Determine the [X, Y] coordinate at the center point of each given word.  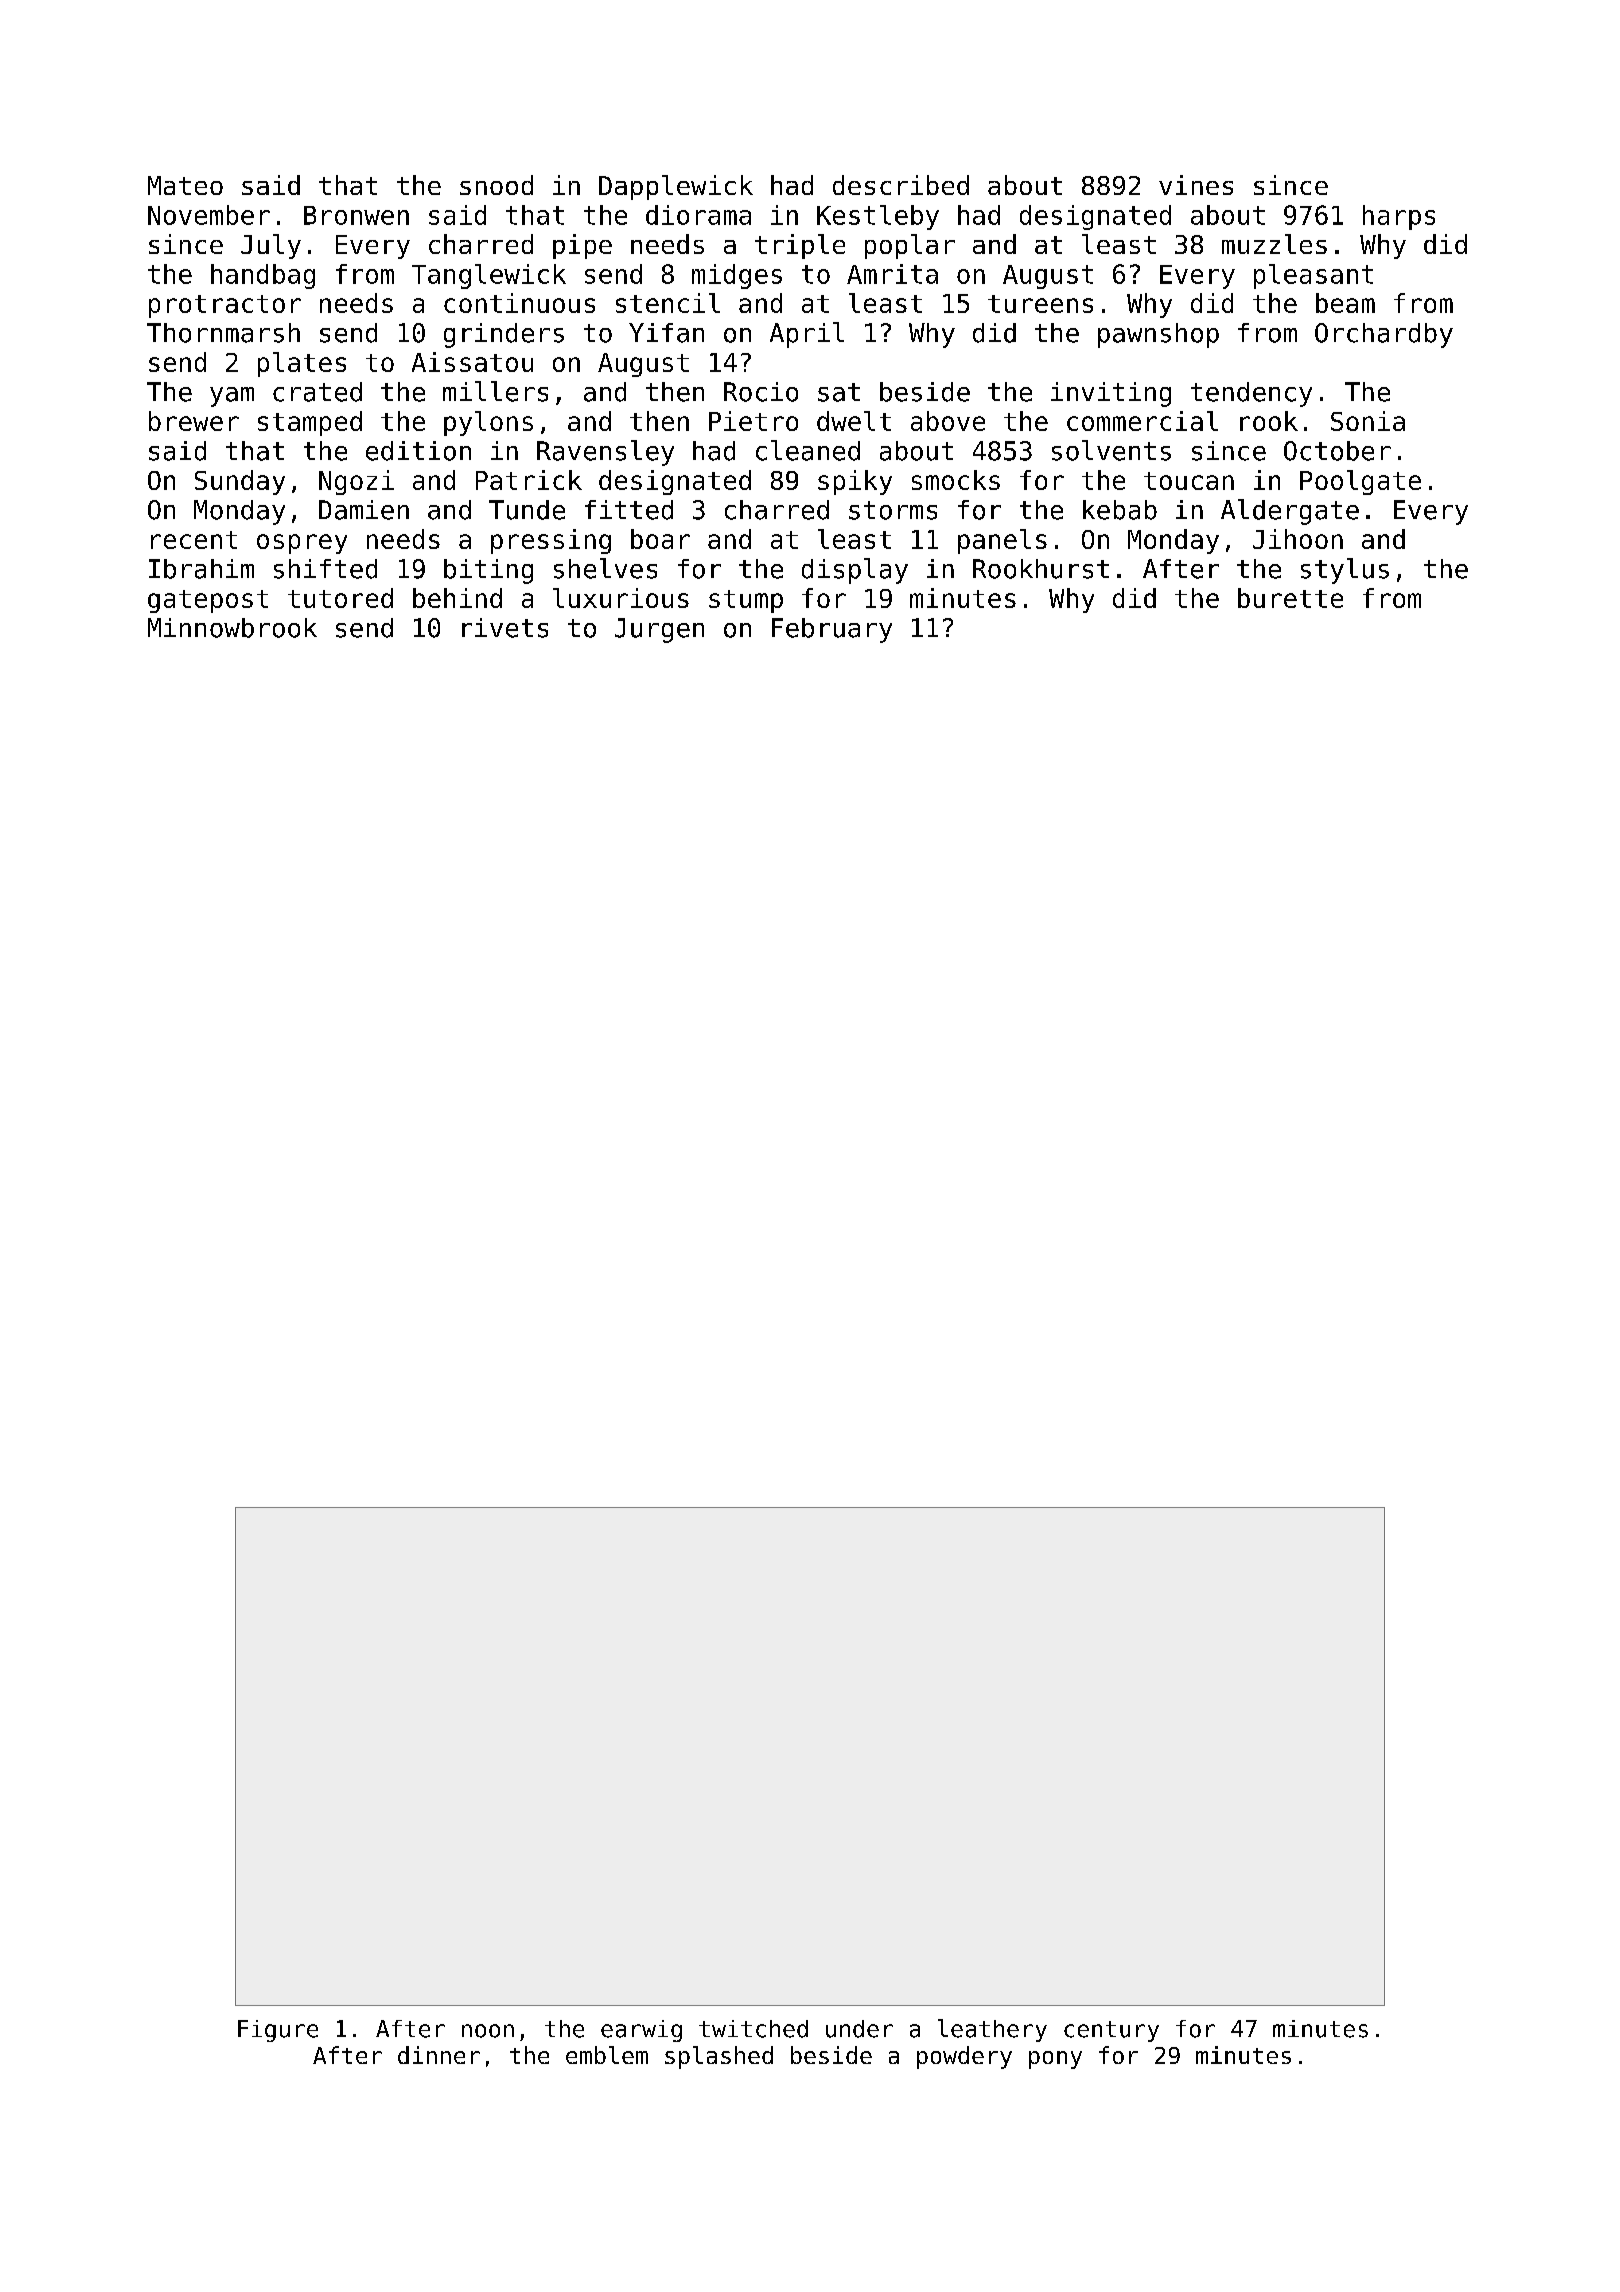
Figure [278, 2031]
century [1111, 2031]
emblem [607, 2055]
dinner [439, 2055]
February [832, 630]
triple [800, 246]
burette [1290, 598]
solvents [1111, 450]
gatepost [208, 601]
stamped [310, 423]
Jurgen [659, 630]
